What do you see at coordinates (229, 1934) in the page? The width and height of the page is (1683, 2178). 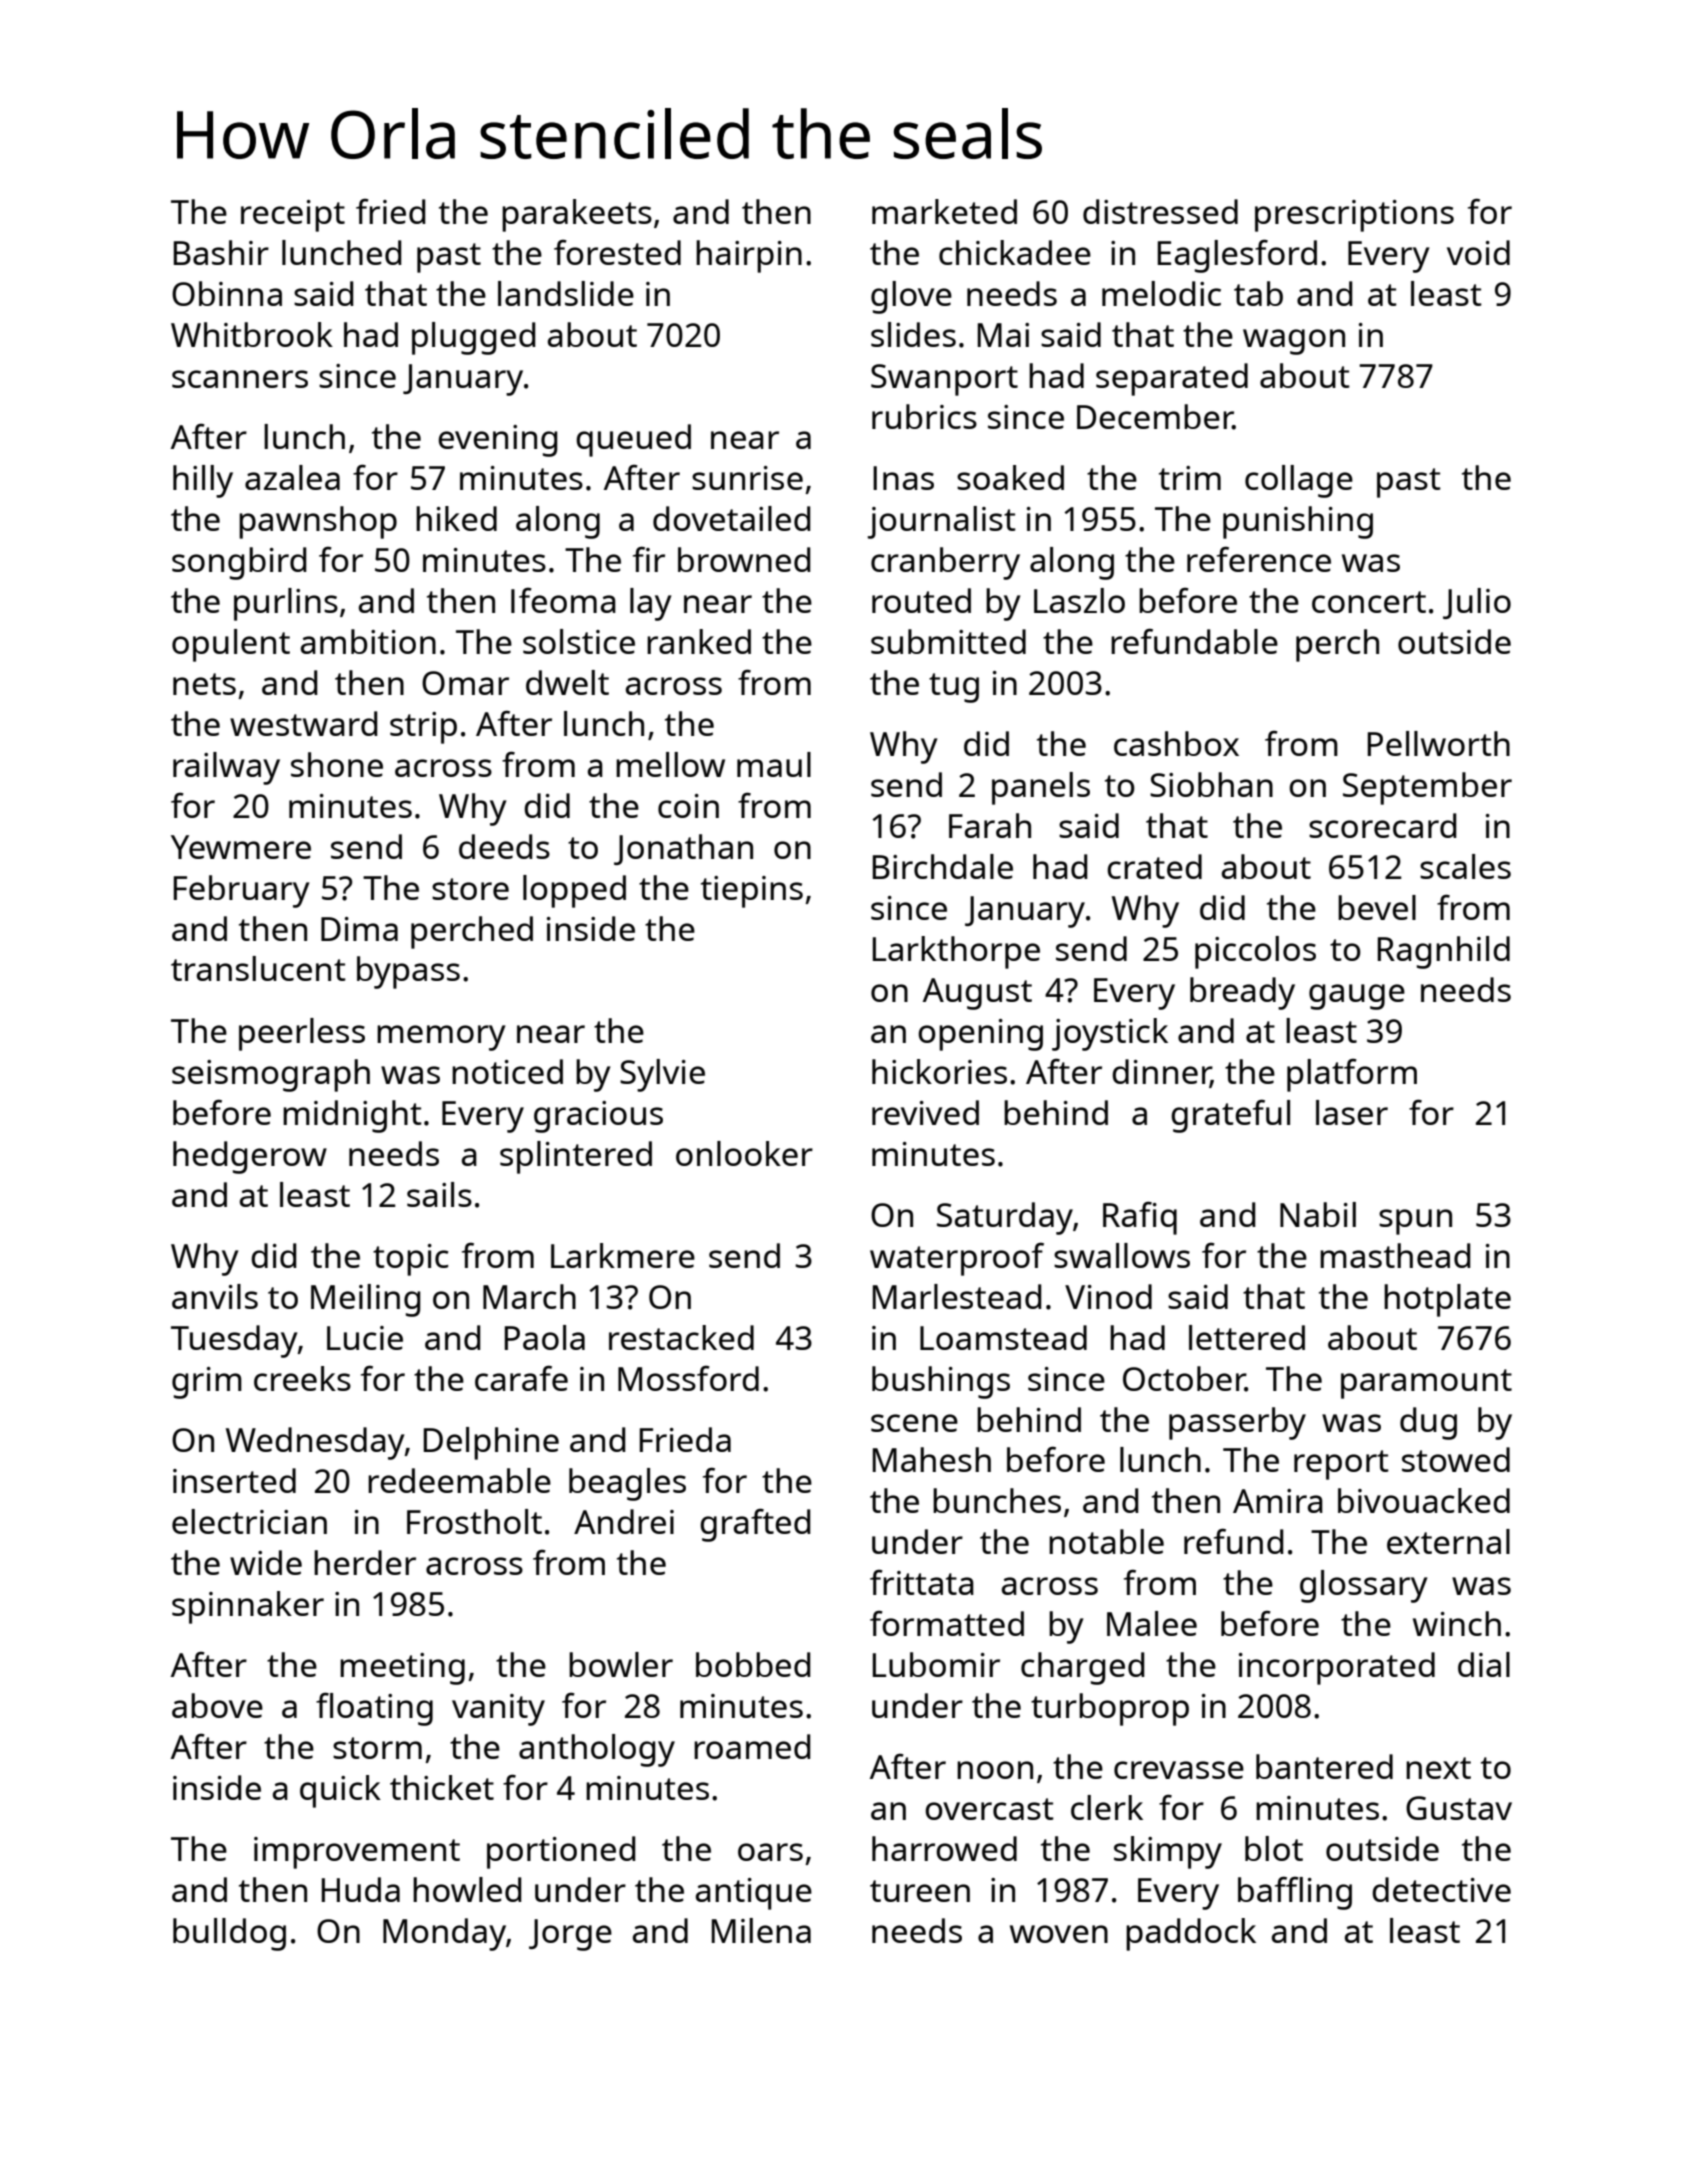 I see `bulldog` at bounding box center [229, 1934].
